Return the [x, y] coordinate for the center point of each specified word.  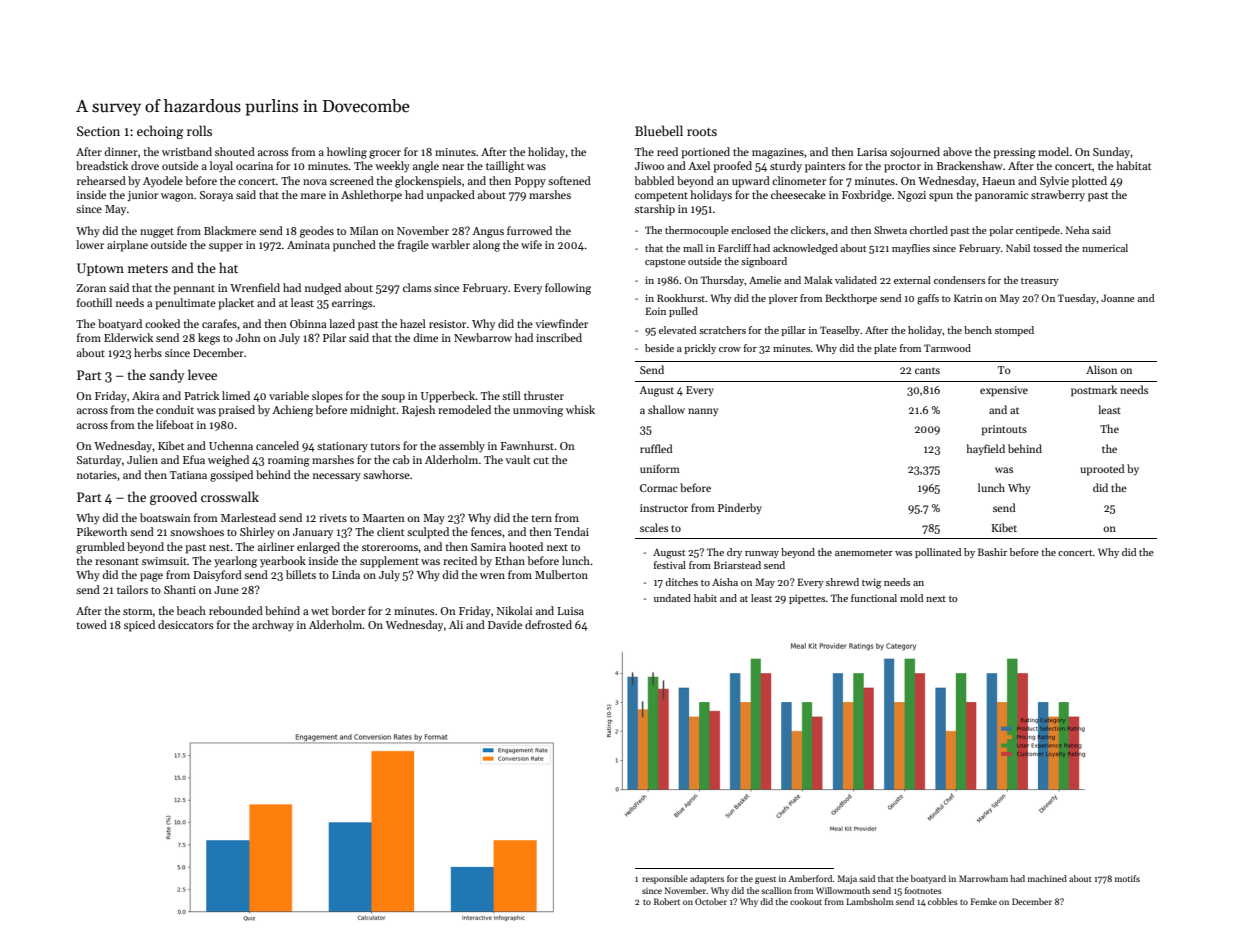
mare [313, 196]
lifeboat [175, 424]
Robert [667, 901]
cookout [806, 901]
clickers [808, 230]
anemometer [864, 553]
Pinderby [740, 509]
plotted [1089, 182]
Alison [1101, 369]
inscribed [559, 337]
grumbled [100, 548]
